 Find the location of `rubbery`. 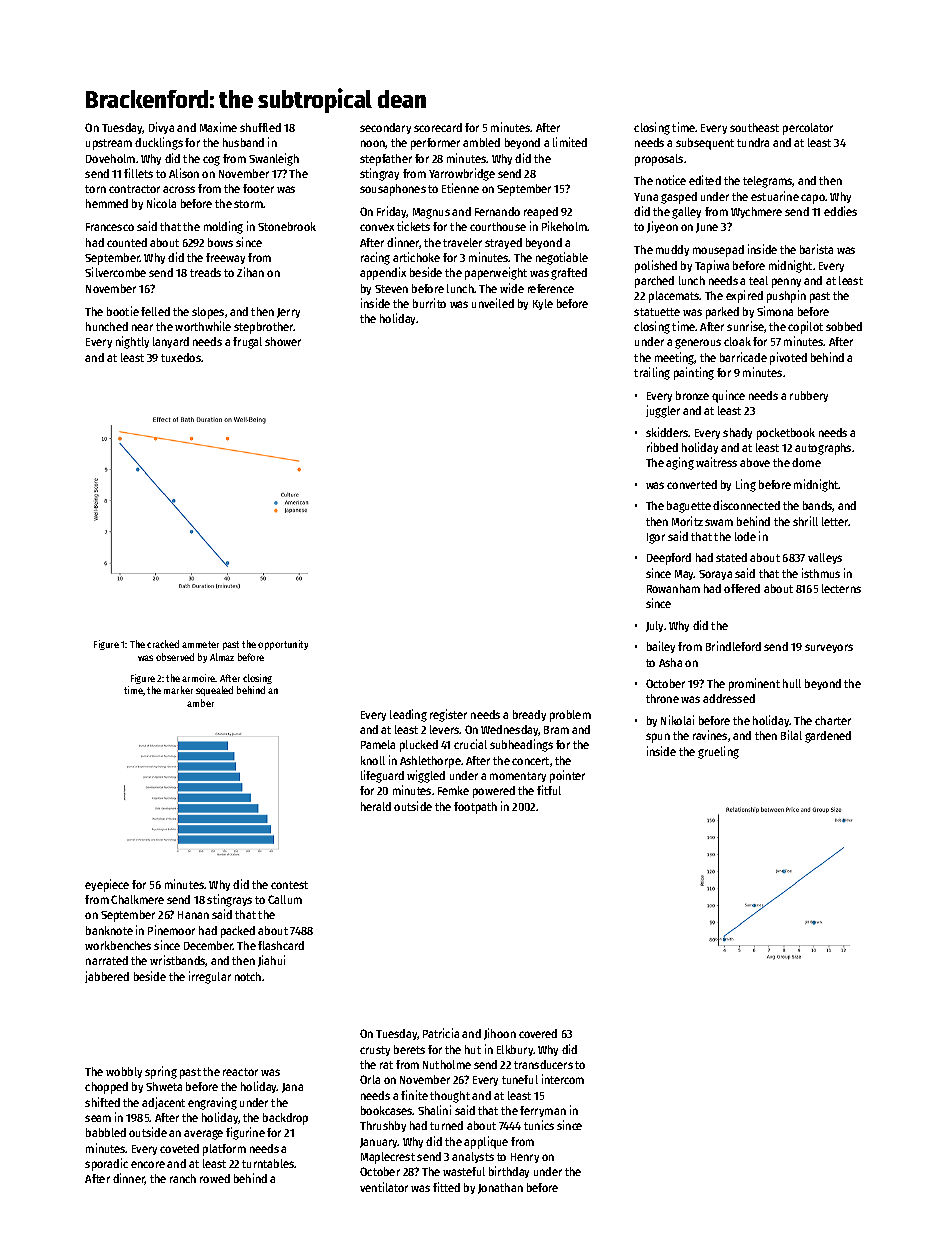

rubbery is located at coordinates (809, 396).
